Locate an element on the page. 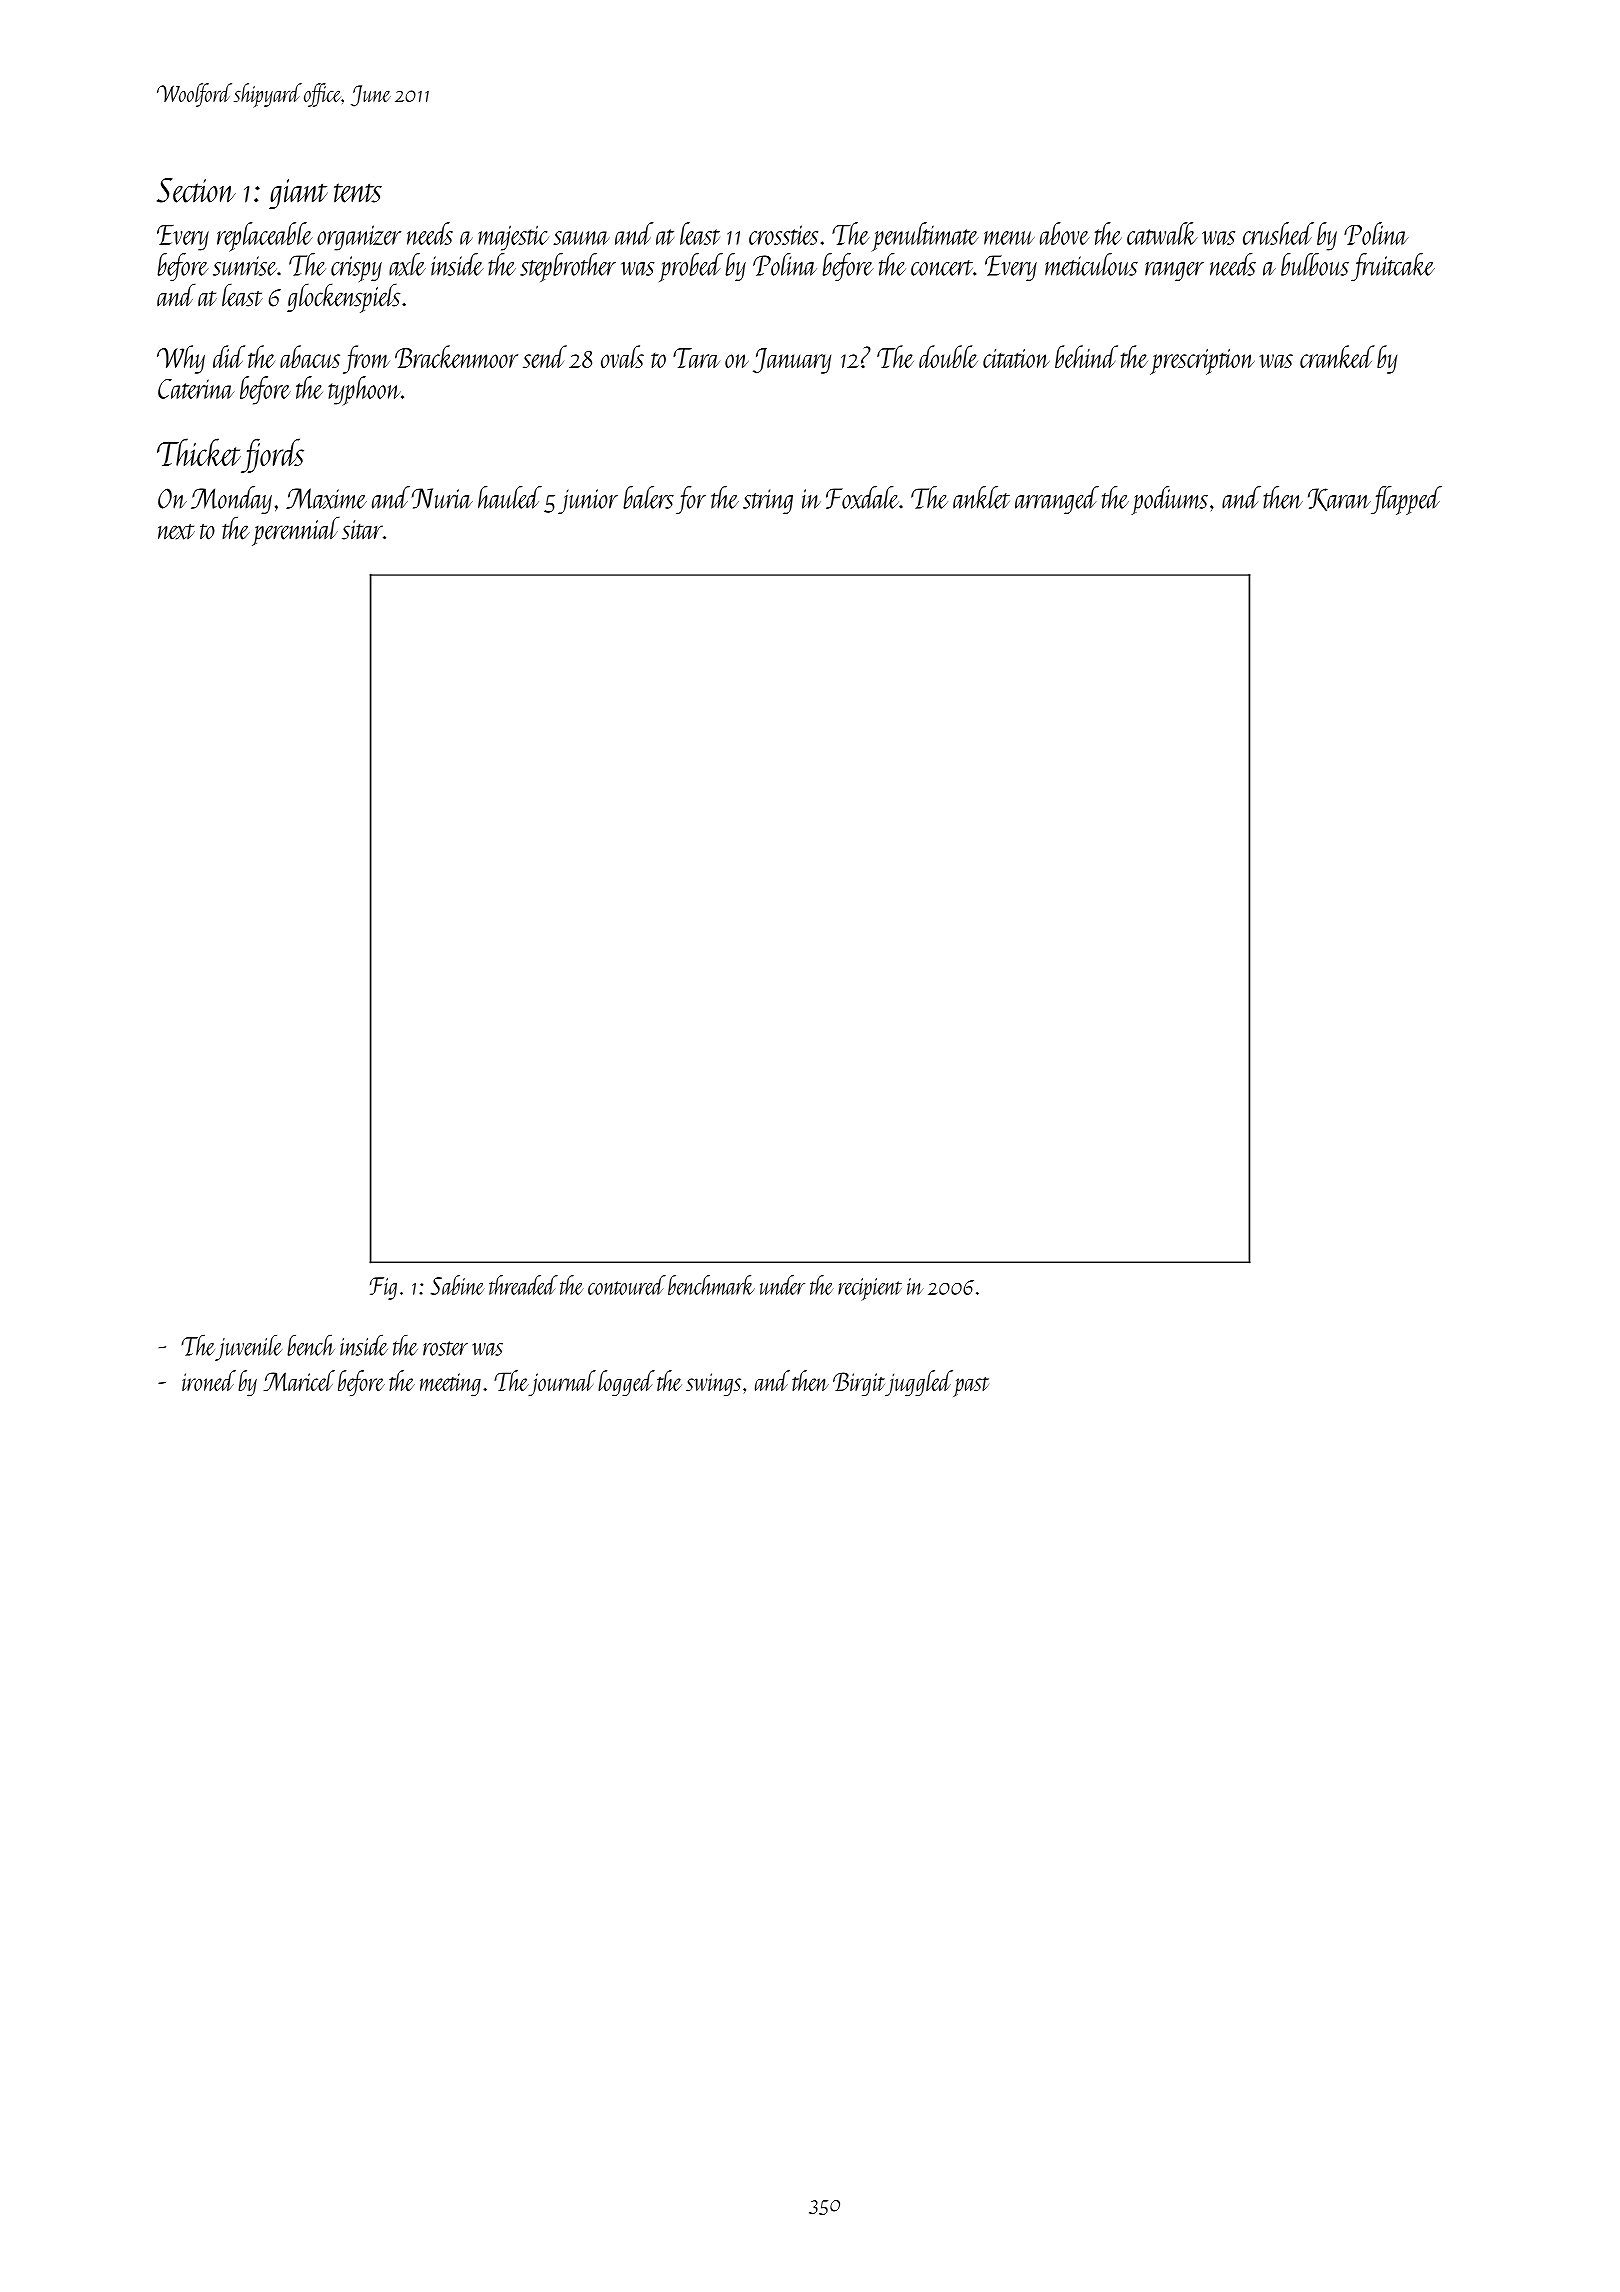 This document has width=1620, height=2292. balers is located at coordinates (648, 497).
